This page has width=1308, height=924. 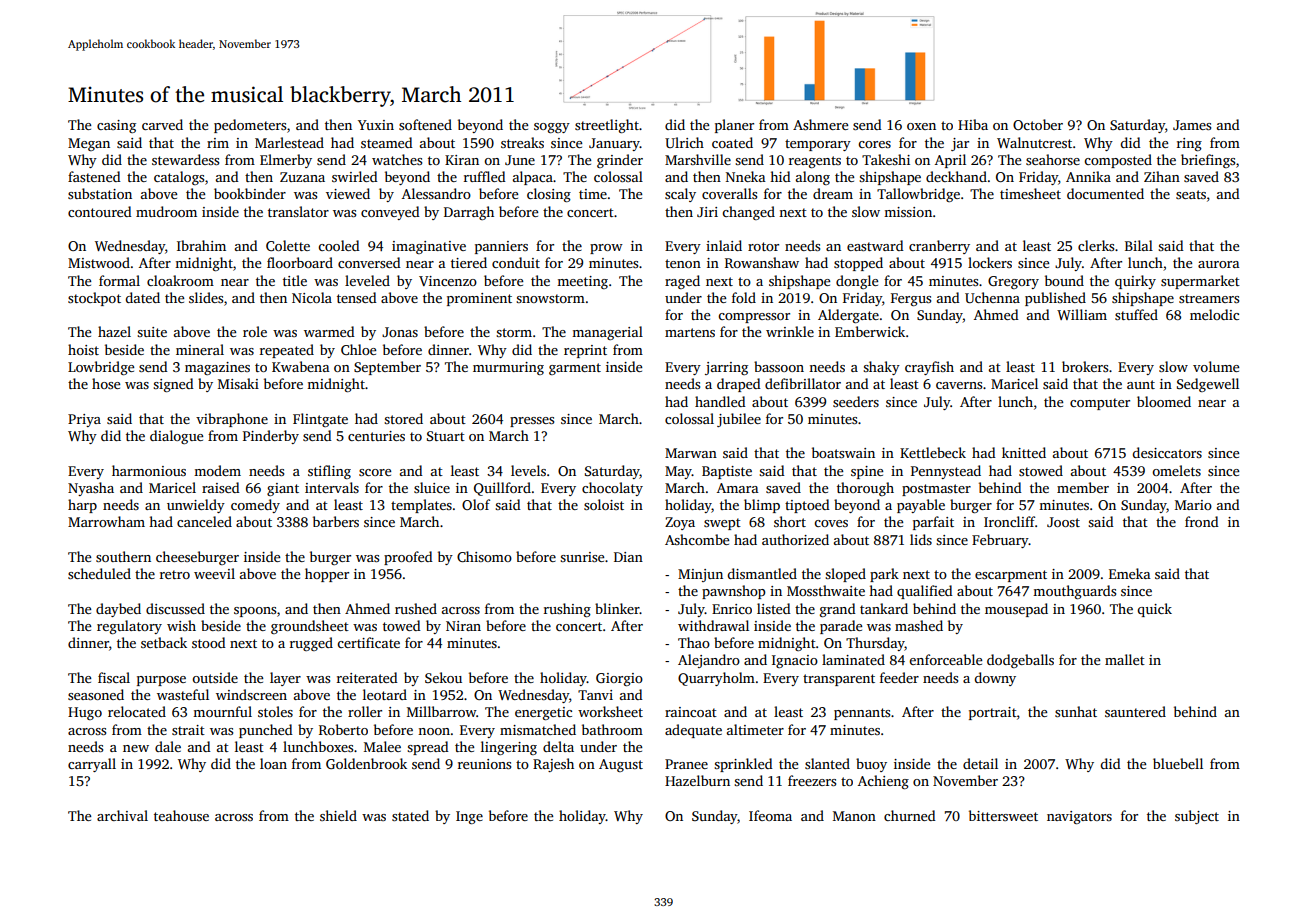 What do you see at coordinates (250, 126) in the page?
I see `pedometers` at bounding box center [250, 126].
